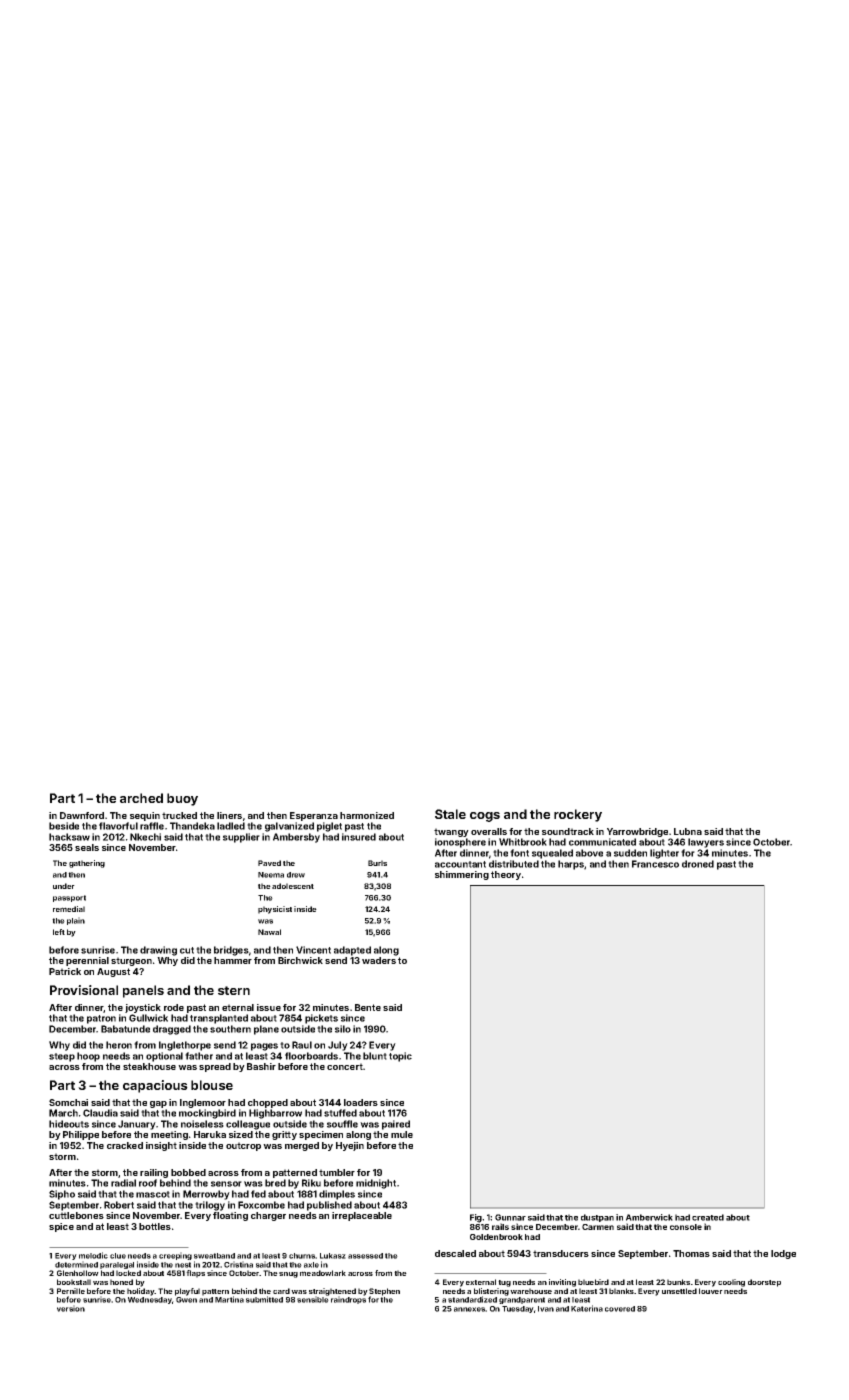 This image has width=849, height=1400. What do you see at coordinates (450, 814) in the image?
I see `Stale` at bounding box center [450, 814].
